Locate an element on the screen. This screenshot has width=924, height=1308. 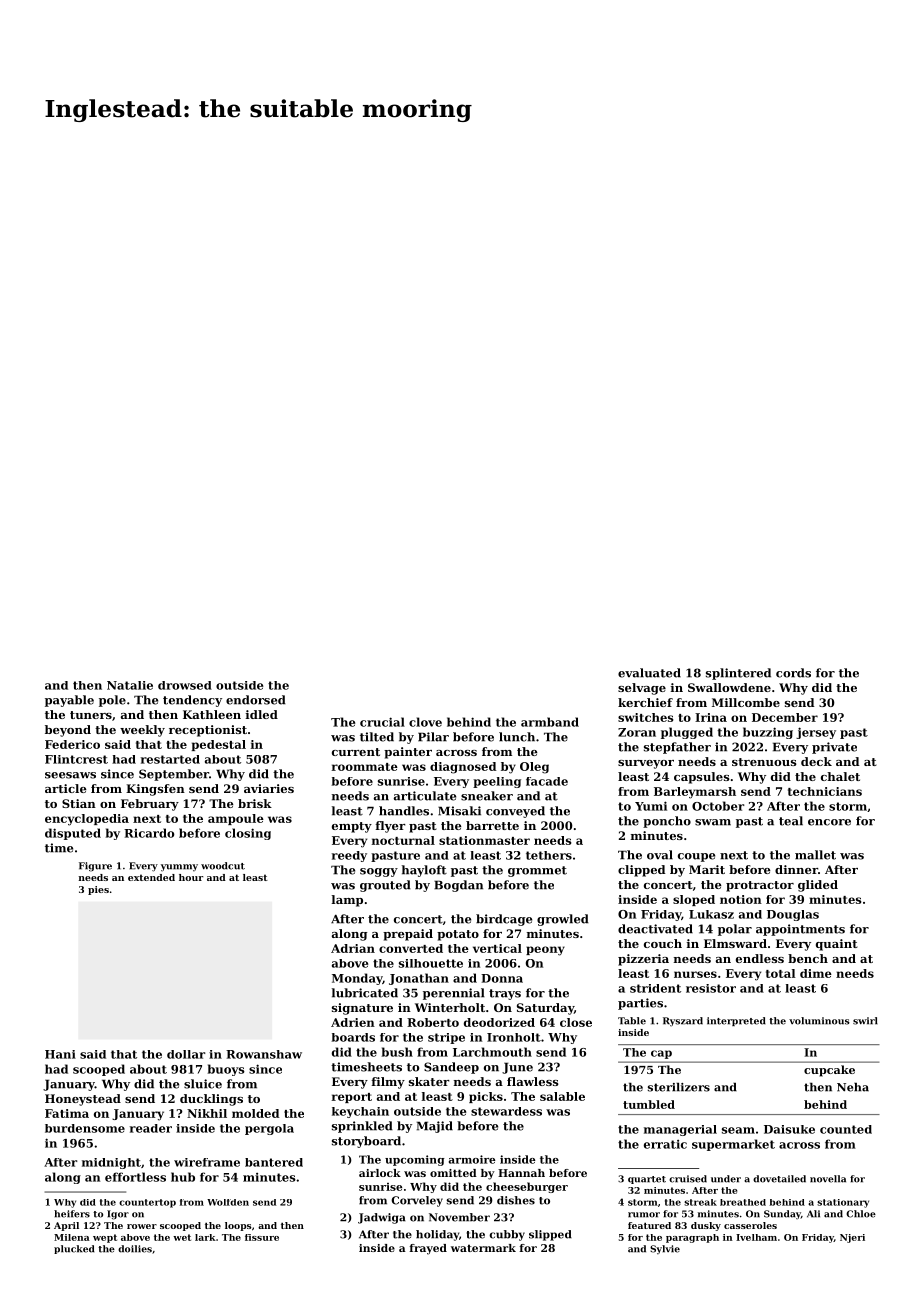
omitted is located at coordinates (453, 1173).
